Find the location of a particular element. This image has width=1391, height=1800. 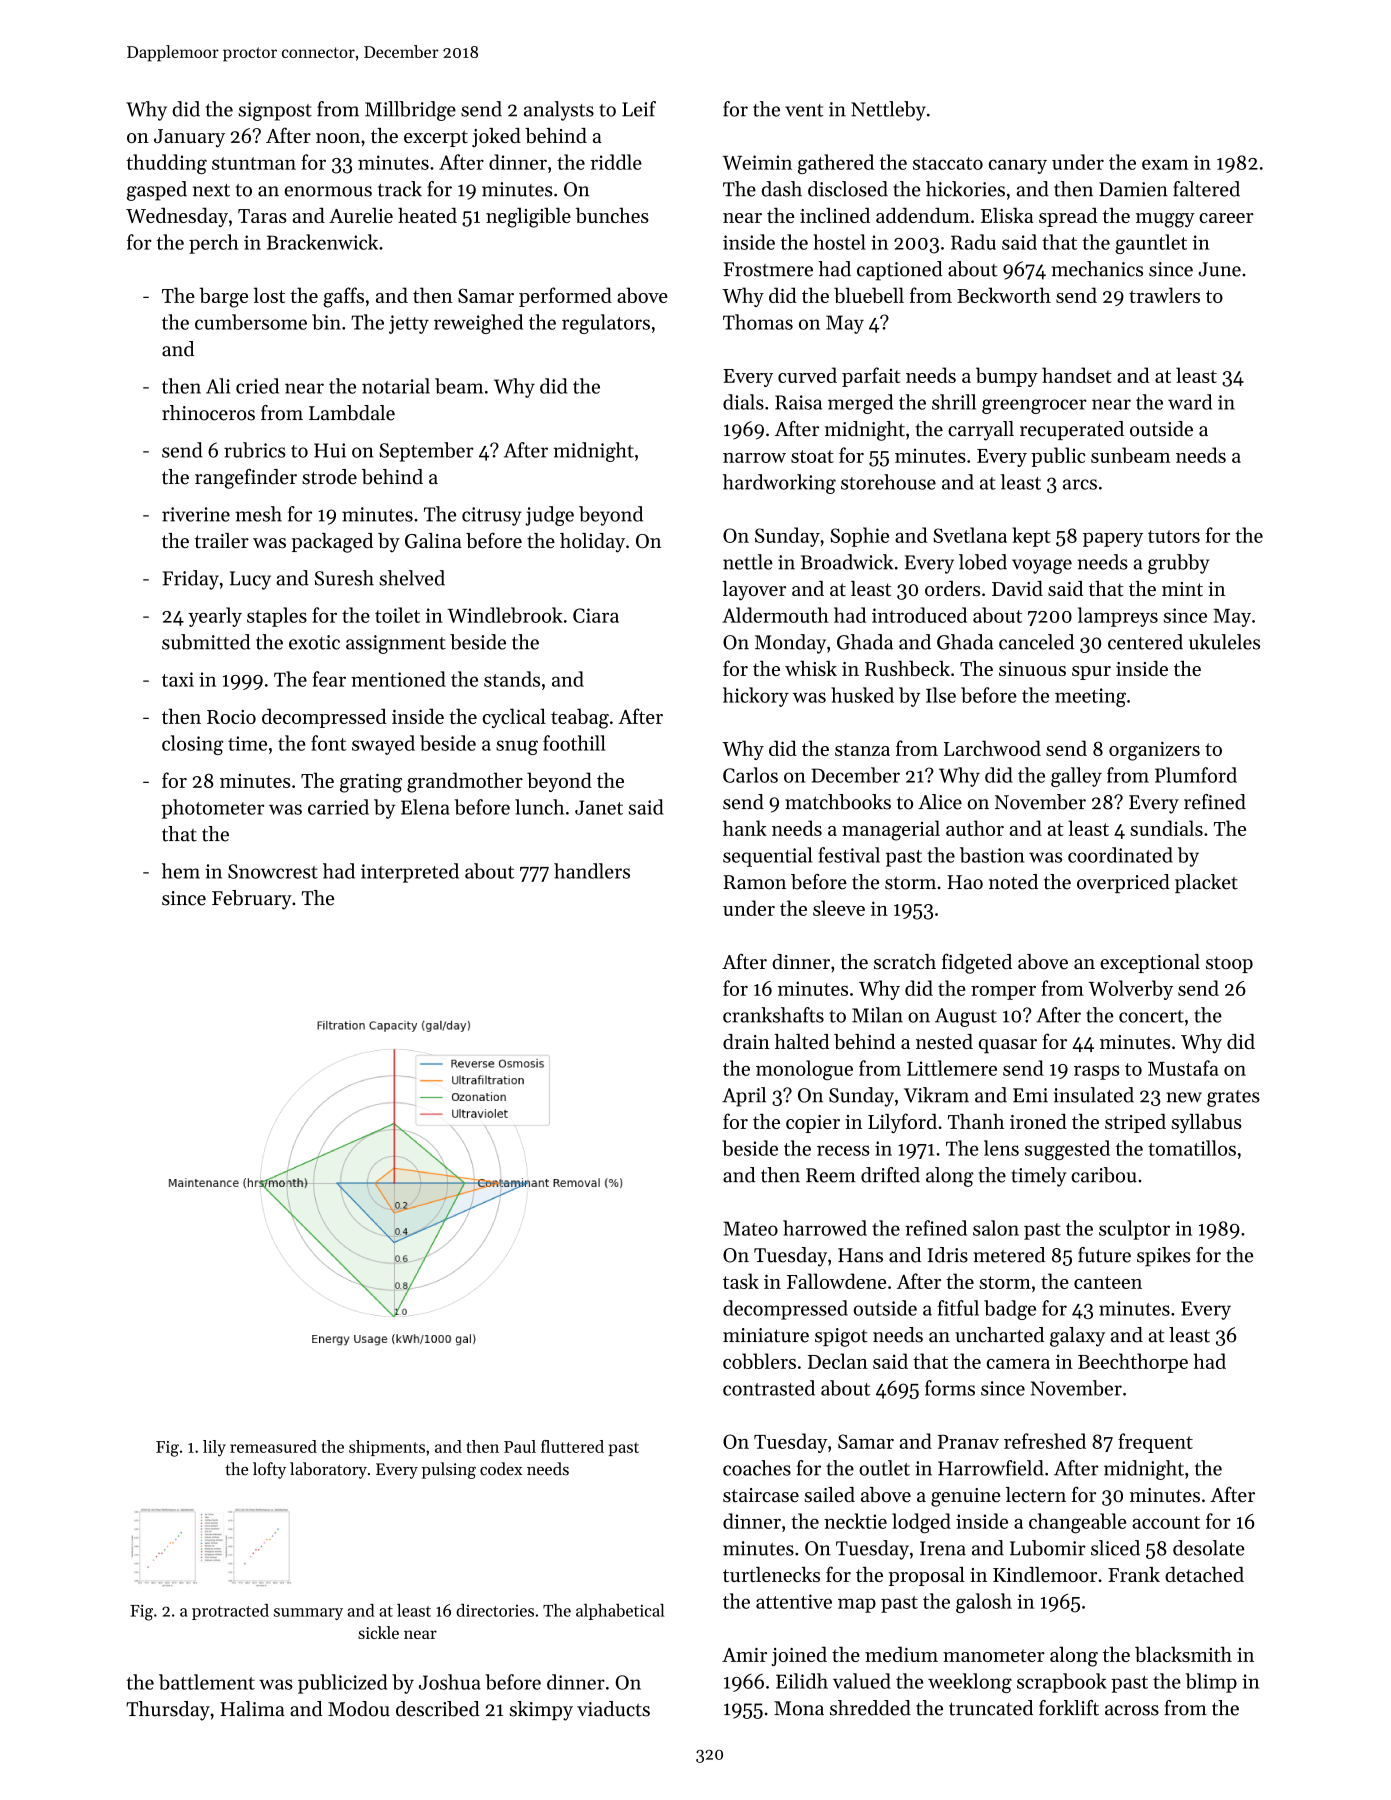

fidgeted is located at coordinates (977, 963).
